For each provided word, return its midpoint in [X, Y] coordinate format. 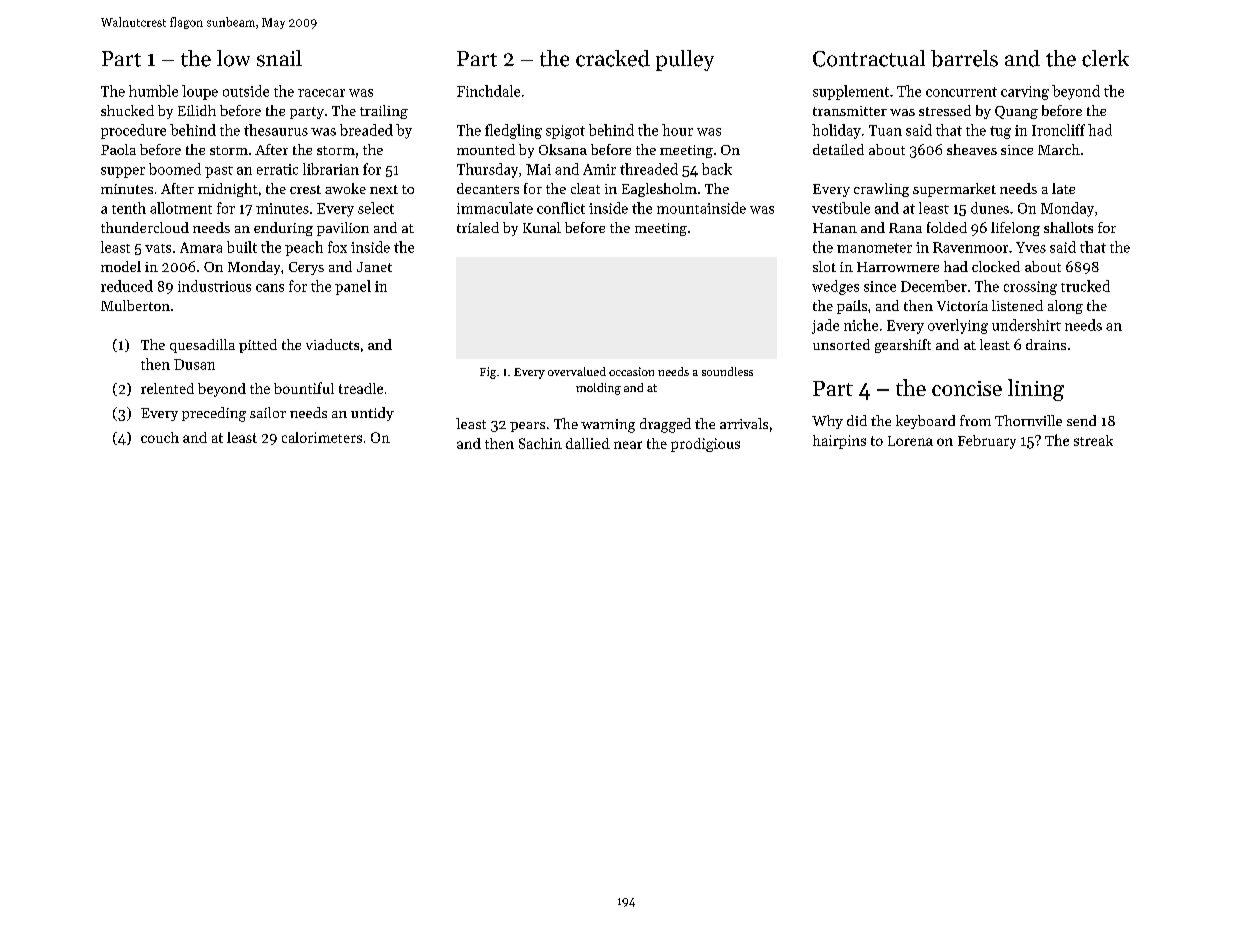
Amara [201, 247]
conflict [561, 208]
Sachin [540, 443]
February [987, 442]
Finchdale [488, 91]
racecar [321, 93]
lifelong [1015, 229]
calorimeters [322, 437]
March [1059, 149]
